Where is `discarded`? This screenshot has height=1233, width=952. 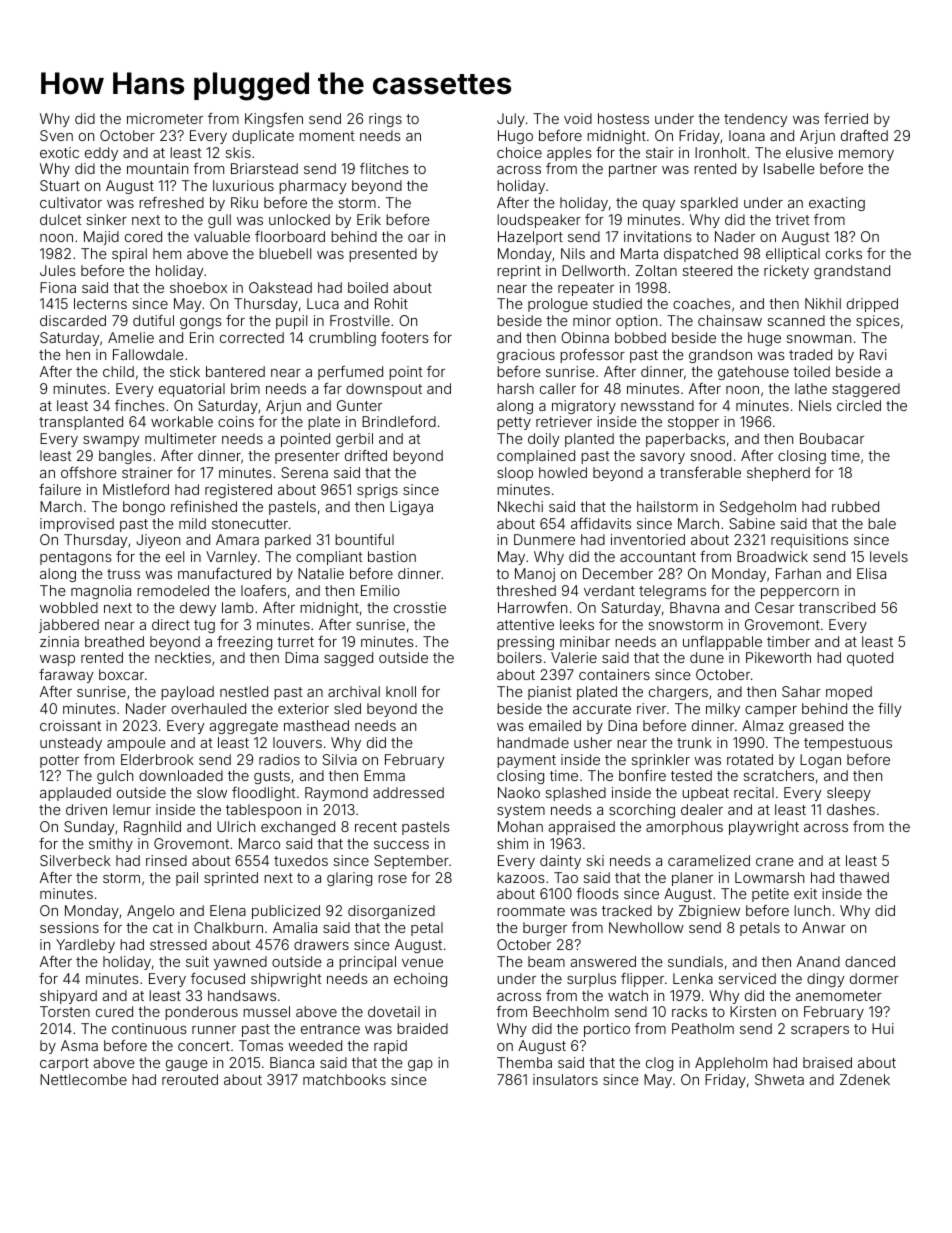
discarded is located at coordinates (73, 320).
